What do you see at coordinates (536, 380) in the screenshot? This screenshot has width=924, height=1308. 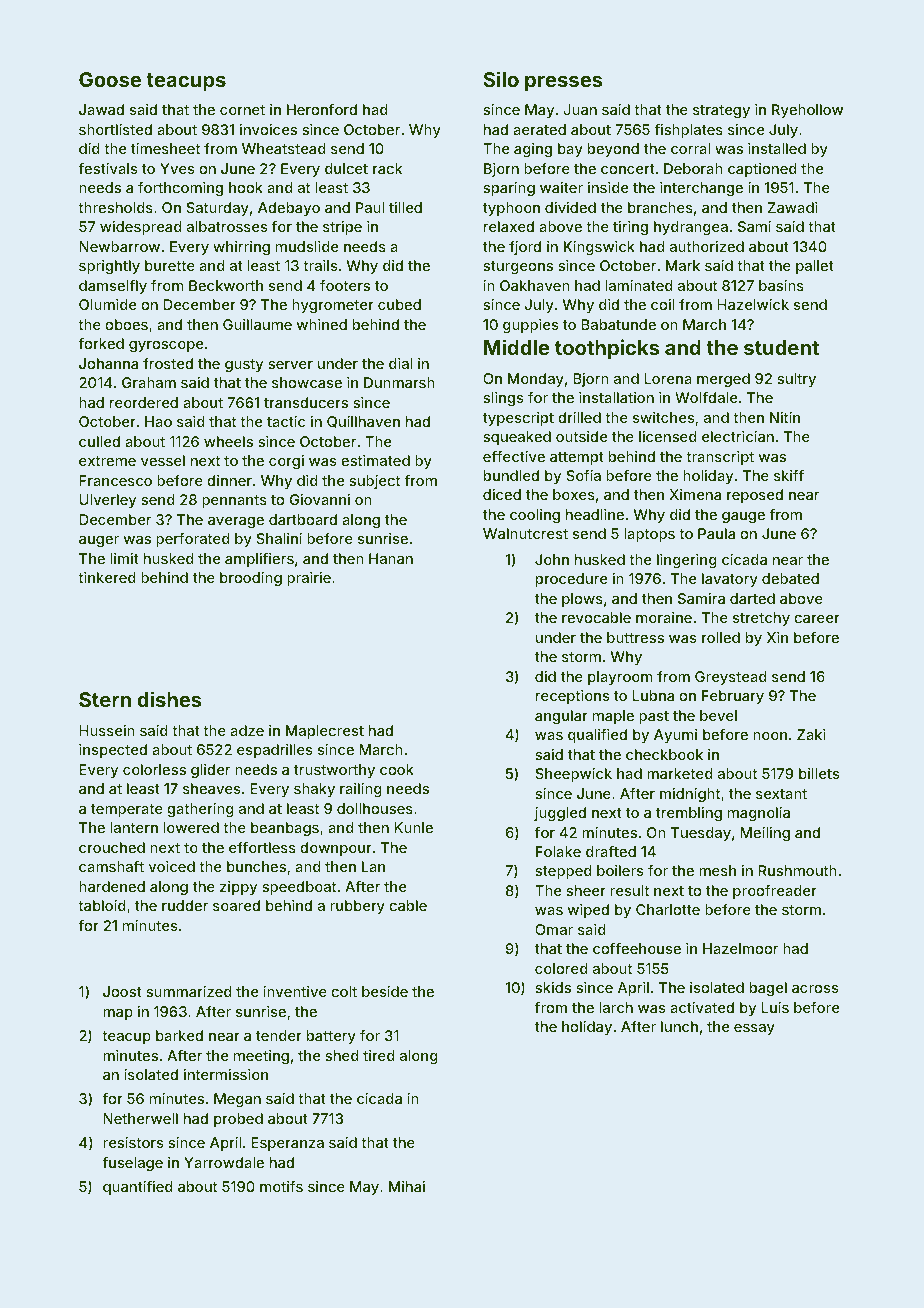 I see `Monday` at bounding box center [536, 380].
